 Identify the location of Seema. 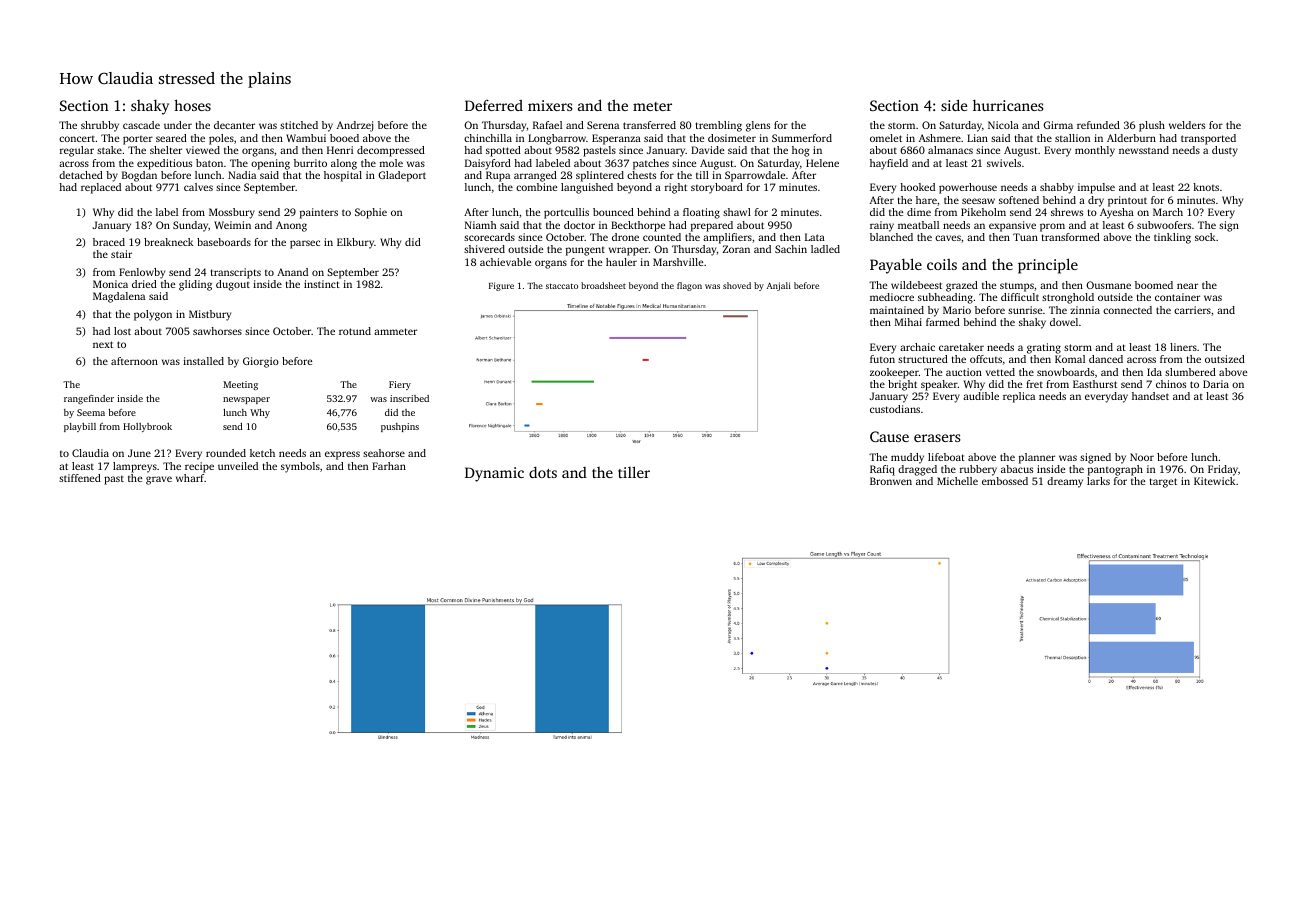
(91, 412).
